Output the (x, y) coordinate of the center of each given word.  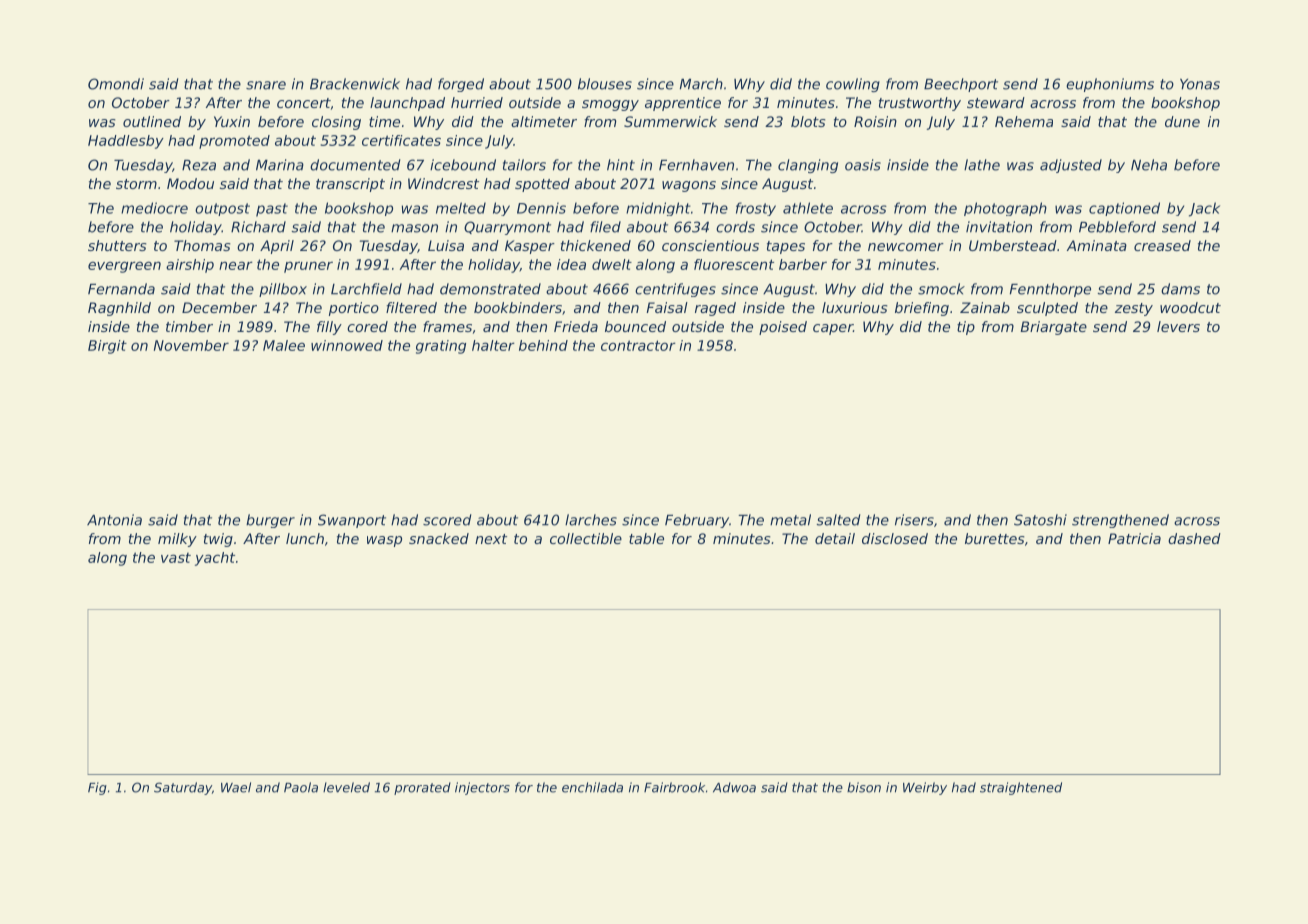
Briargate (1053, 328)
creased (1162, 245)
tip (966, 328)
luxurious (855, 307)
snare (266, 85)
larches (591, 520)
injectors (482, 788)
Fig (97, 788)
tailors (524, 165)
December (219, 307)
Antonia (114, 520)
